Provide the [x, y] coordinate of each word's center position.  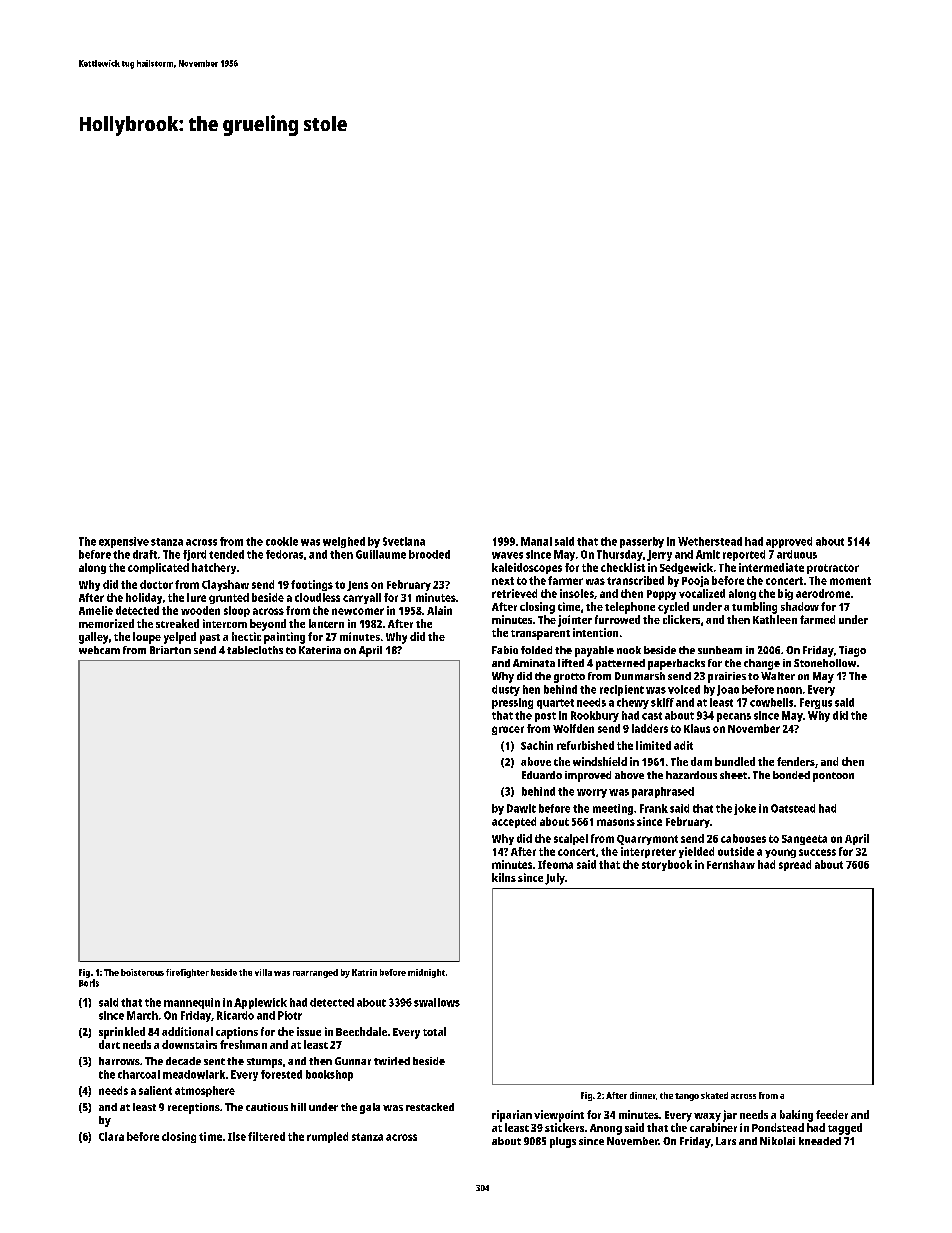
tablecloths [255, 650]
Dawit [521, 808]
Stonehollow [825, 663]
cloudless [317, 597]
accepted [514, 822]
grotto [569, 678]
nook [629, 650]
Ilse [237, 1136]
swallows [437, 1002]
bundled [735, 761]
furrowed [617, 619]
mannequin [192, 1003]
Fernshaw [731, 864]
